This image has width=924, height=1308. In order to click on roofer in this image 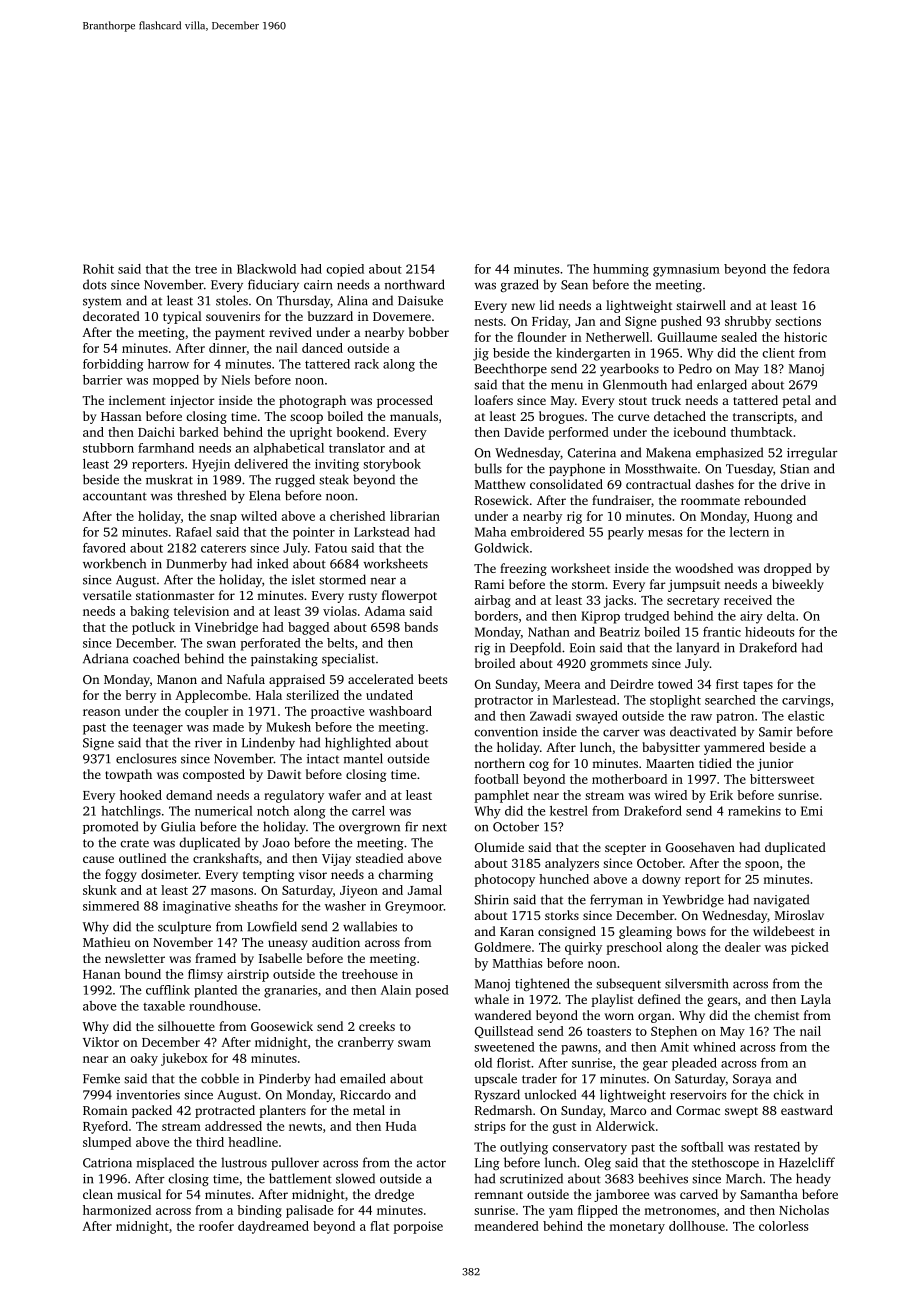, I will do `click(216, 1226)`.
